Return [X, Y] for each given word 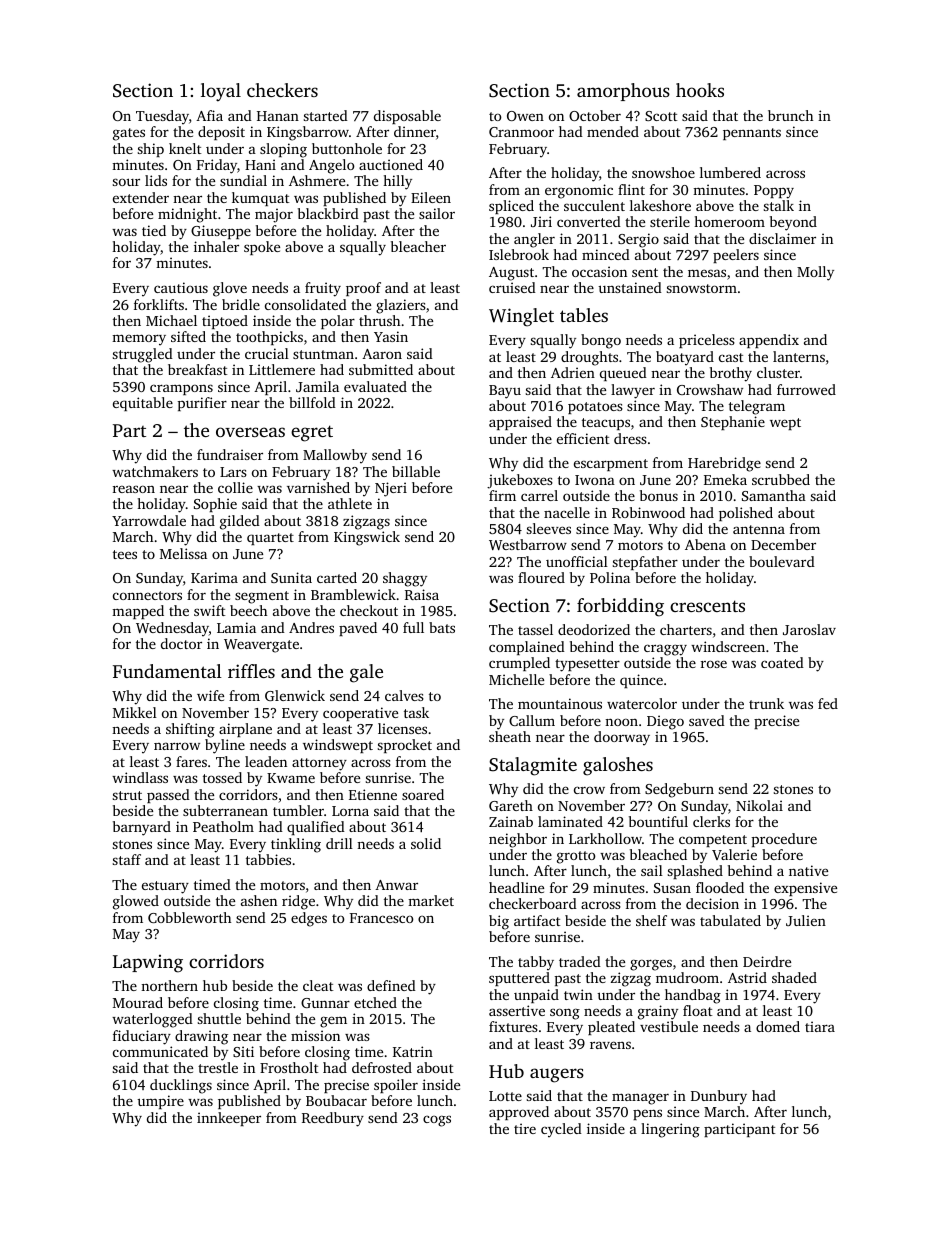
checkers [282, 90]
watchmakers [155, 471]
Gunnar [325, 1003]
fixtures [513, 1026]
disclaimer [782, 238]
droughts [589, 358]
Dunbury [719, 1097]
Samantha [774, 495]
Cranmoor [521, 132]
